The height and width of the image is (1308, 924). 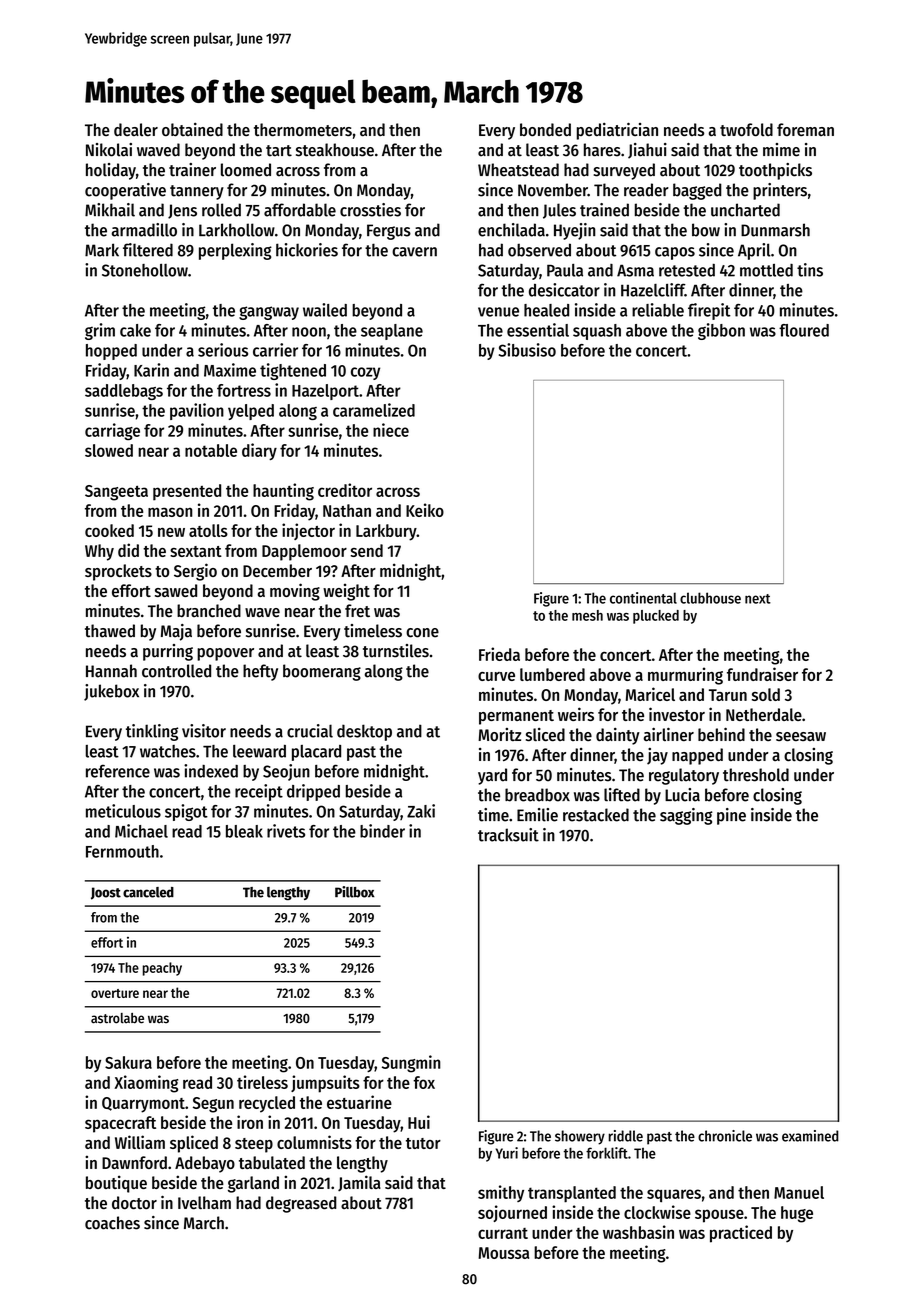 What do you see at coordinates (741, 1234) in the image?
I see `practiced` at bounding box center [741, 1234].
